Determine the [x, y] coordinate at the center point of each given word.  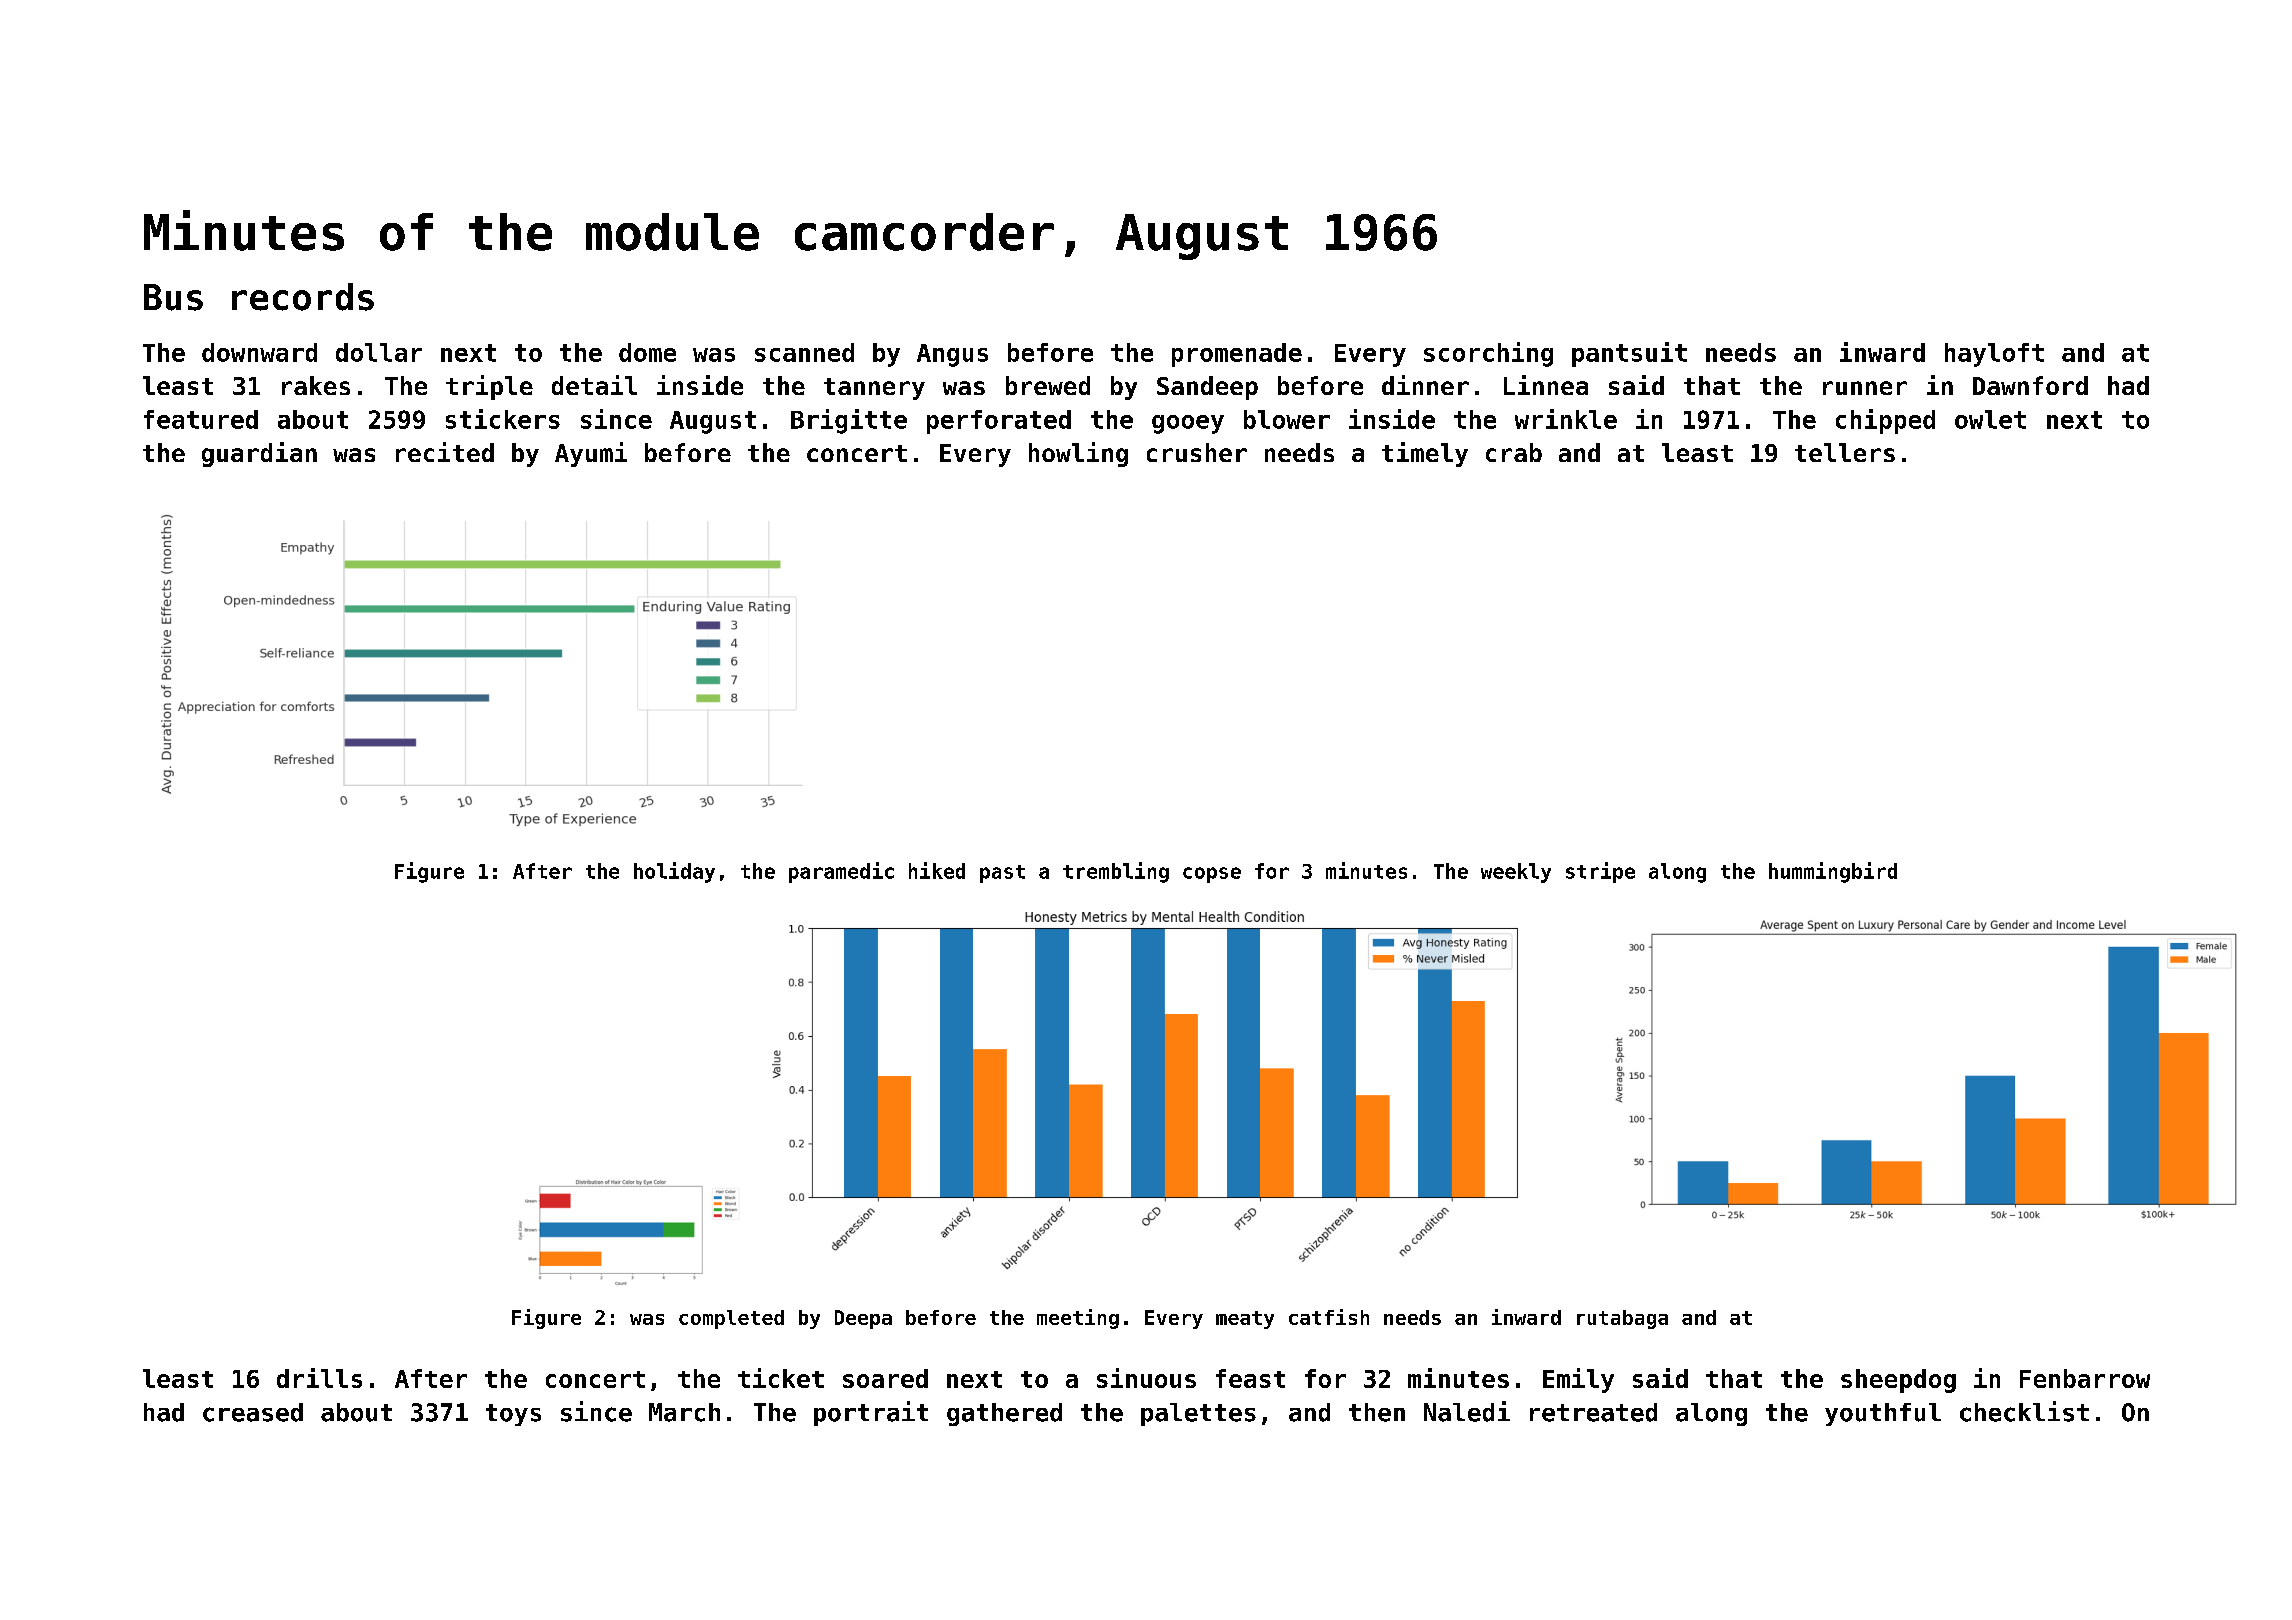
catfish [1329, 1317]
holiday [674, 872]
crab [1514, 452]
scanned [804, 352]
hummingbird [1833, 872]
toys [513, 1415]
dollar [379, 352]
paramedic [841, 872]
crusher [1197, 452]
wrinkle [1566, 419]
